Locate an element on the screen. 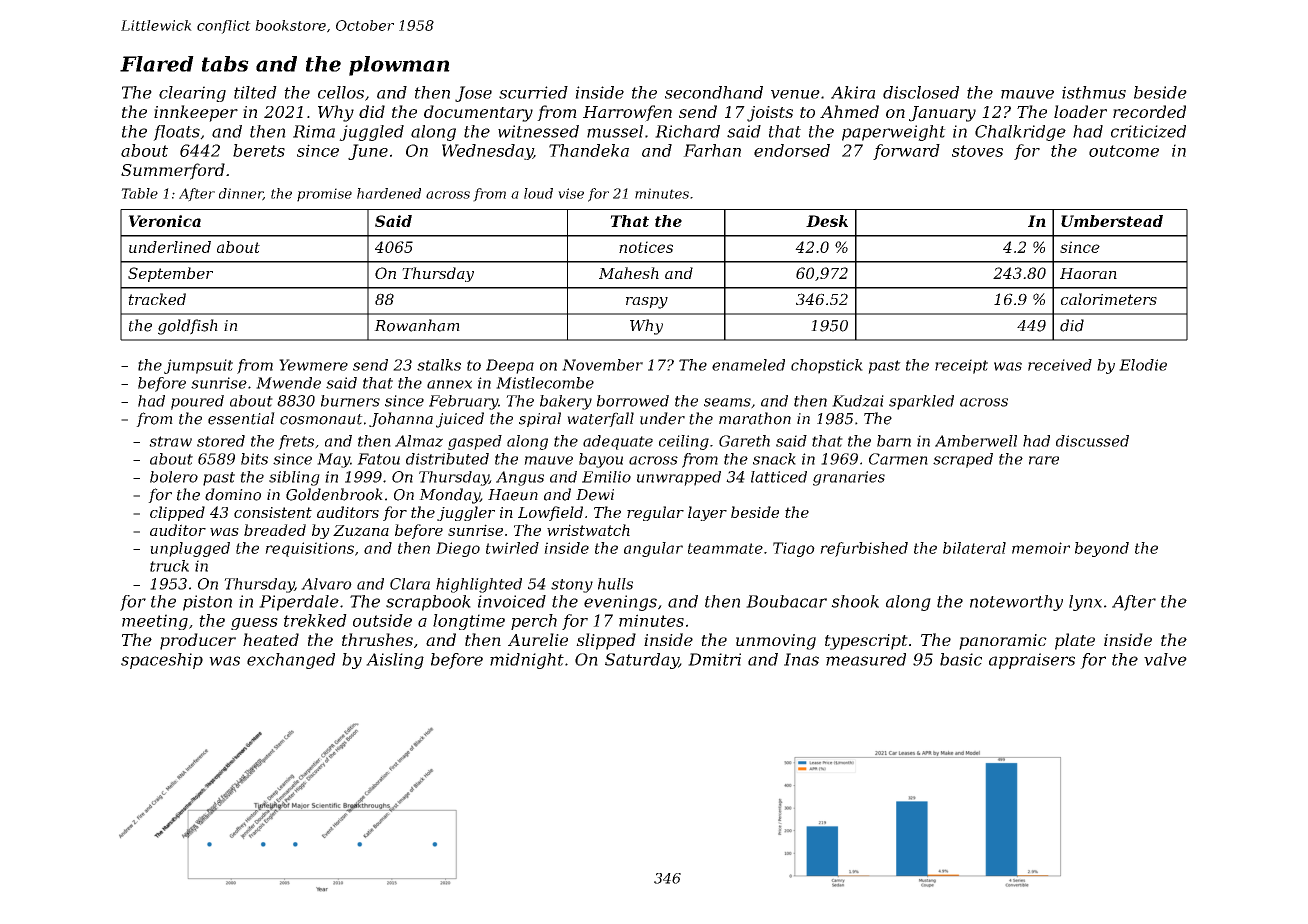 Image resolution: width=1308 pixels, height=924 pixels. scrapbook is located at coordinates (428, 603).
